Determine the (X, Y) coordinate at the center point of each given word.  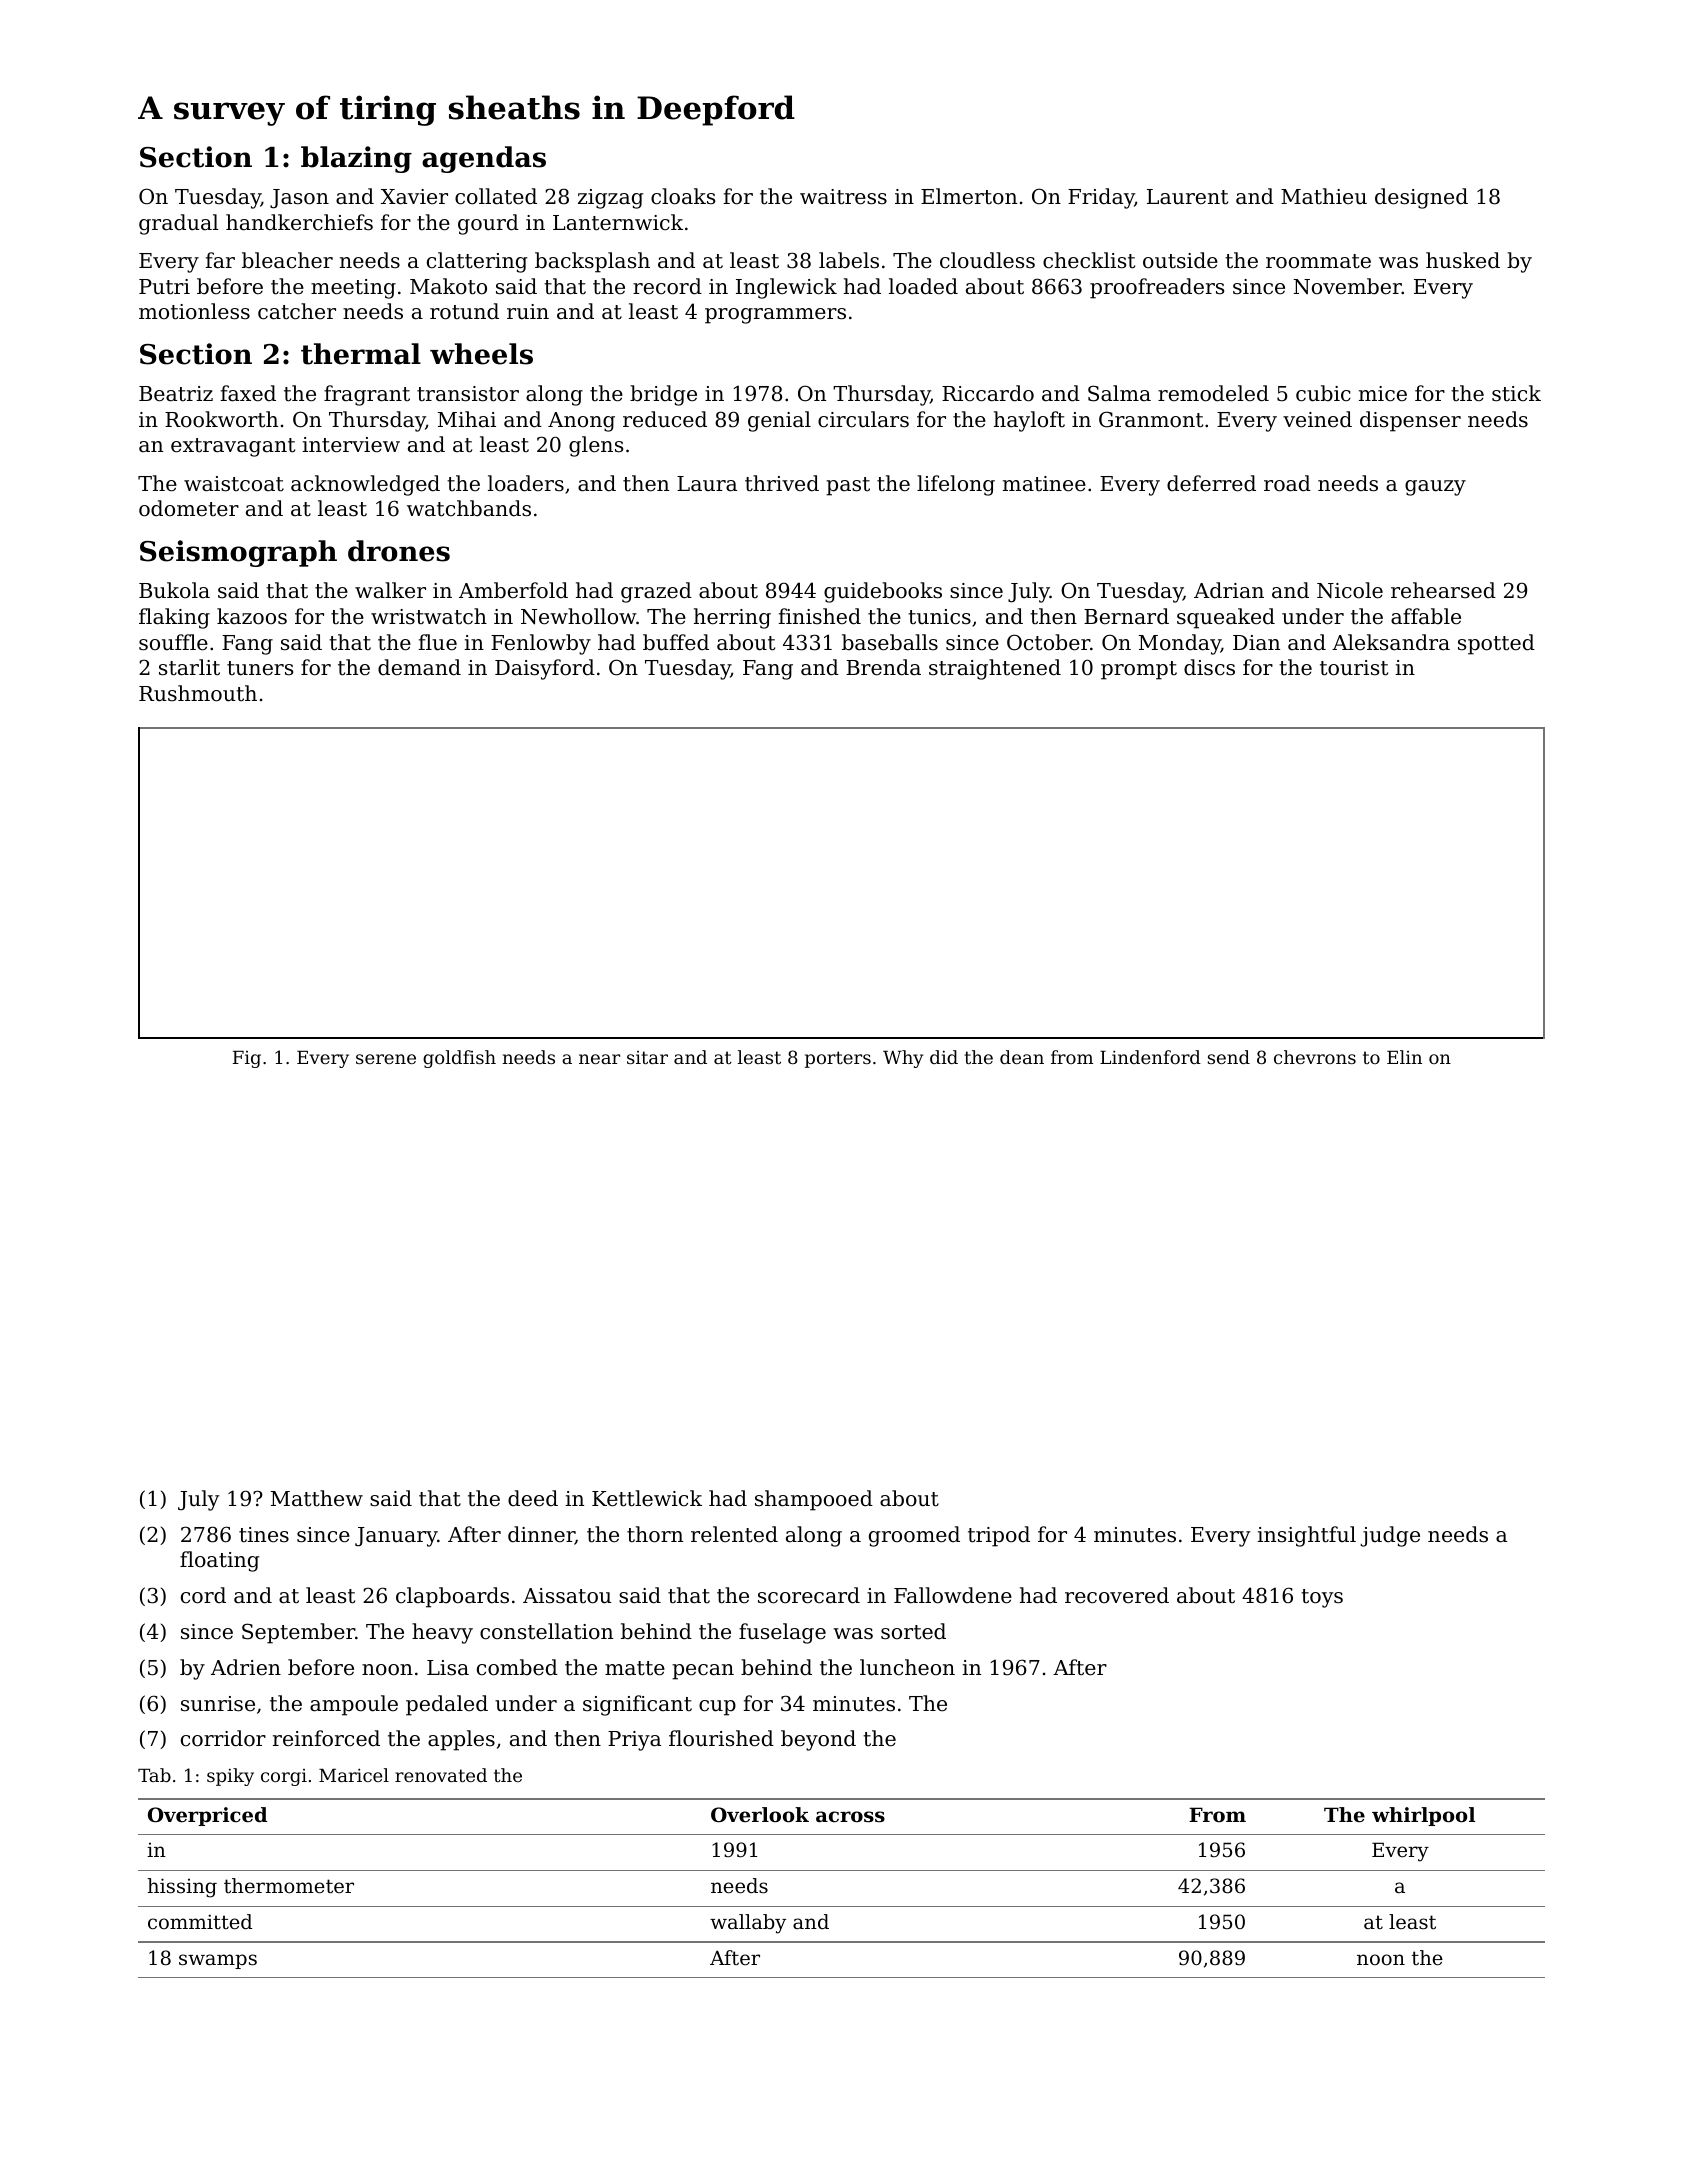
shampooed (814, 1500)
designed (1421, 198)
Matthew (317, 1498)
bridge (663, 395)
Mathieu (1324, 196)
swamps (218, 1961)
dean (1022, 1057)
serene (386, 1059)
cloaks (683, 196)
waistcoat (234, 484)
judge (1390, 1536)
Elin (1404, 1057)
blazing (356, 159)
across (850, 1817)
